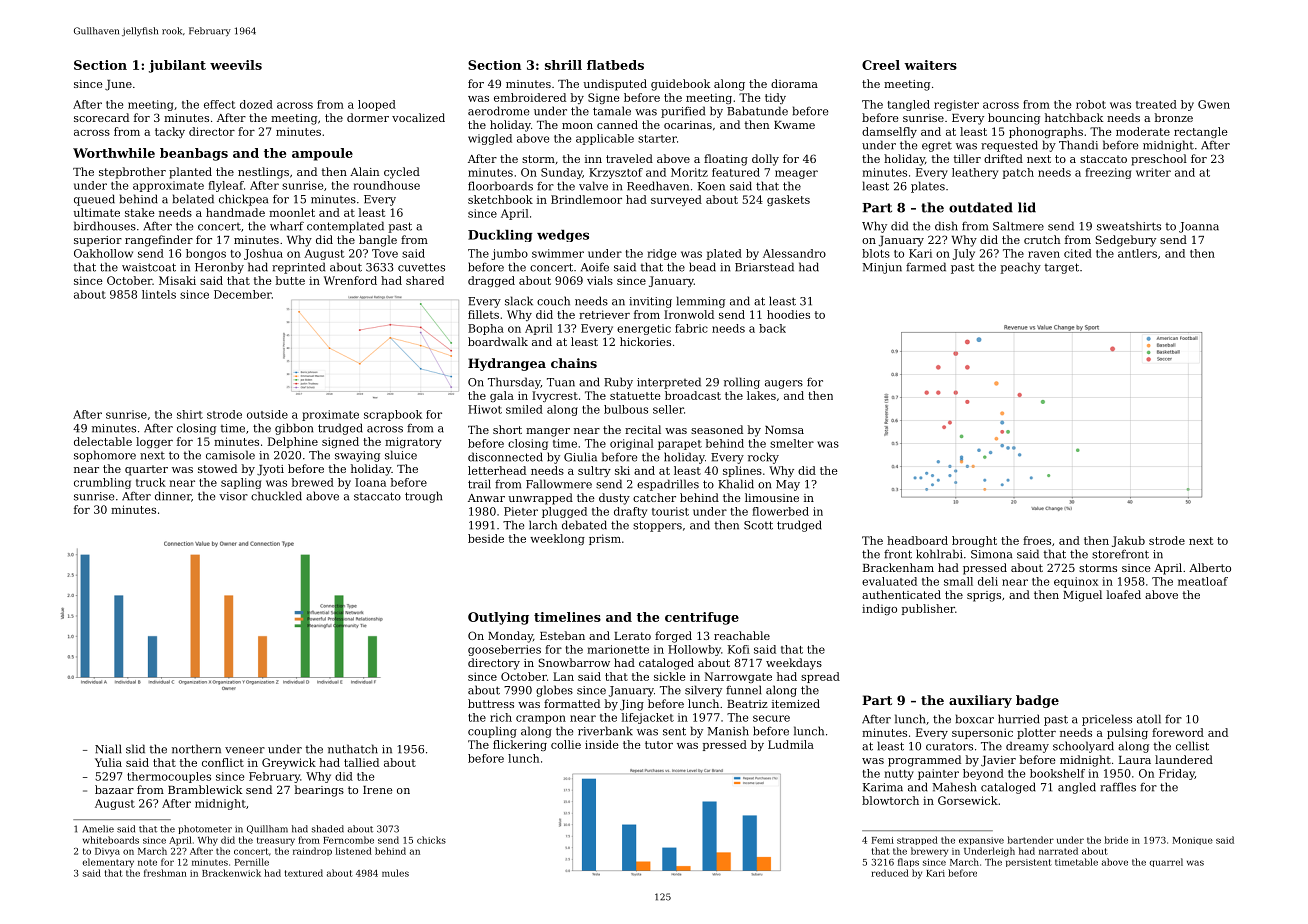 Image resolution: width=1308 pixels, height=924 pixels. What do you see at coordinates (1046, 132) in the screenshot?
I see `phonographs` at bounding box center [1046, 132].
